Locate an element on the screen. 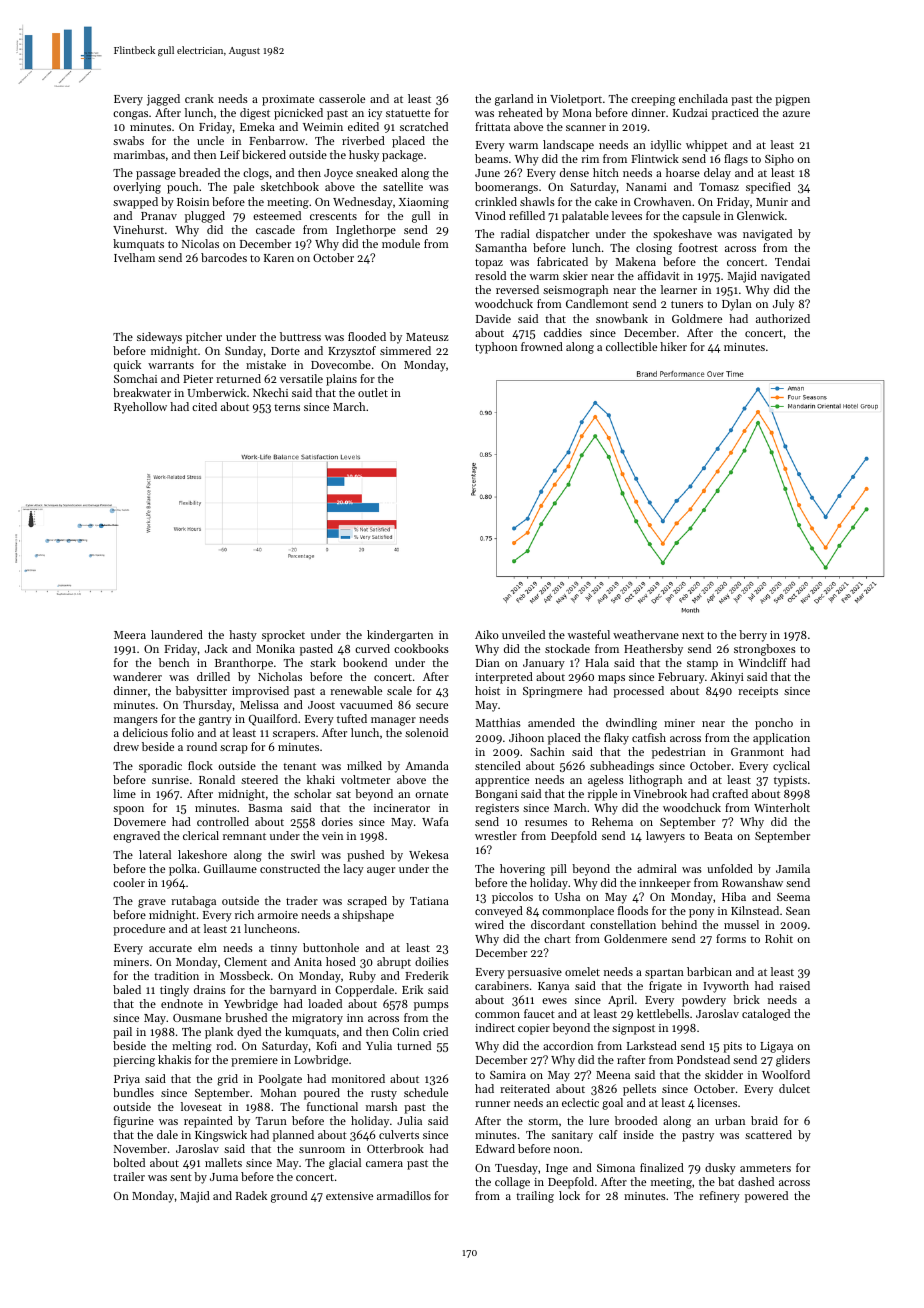 The width and height of the screenshot is (924, 1308). figurine is located at coordinates (134, 1122).
